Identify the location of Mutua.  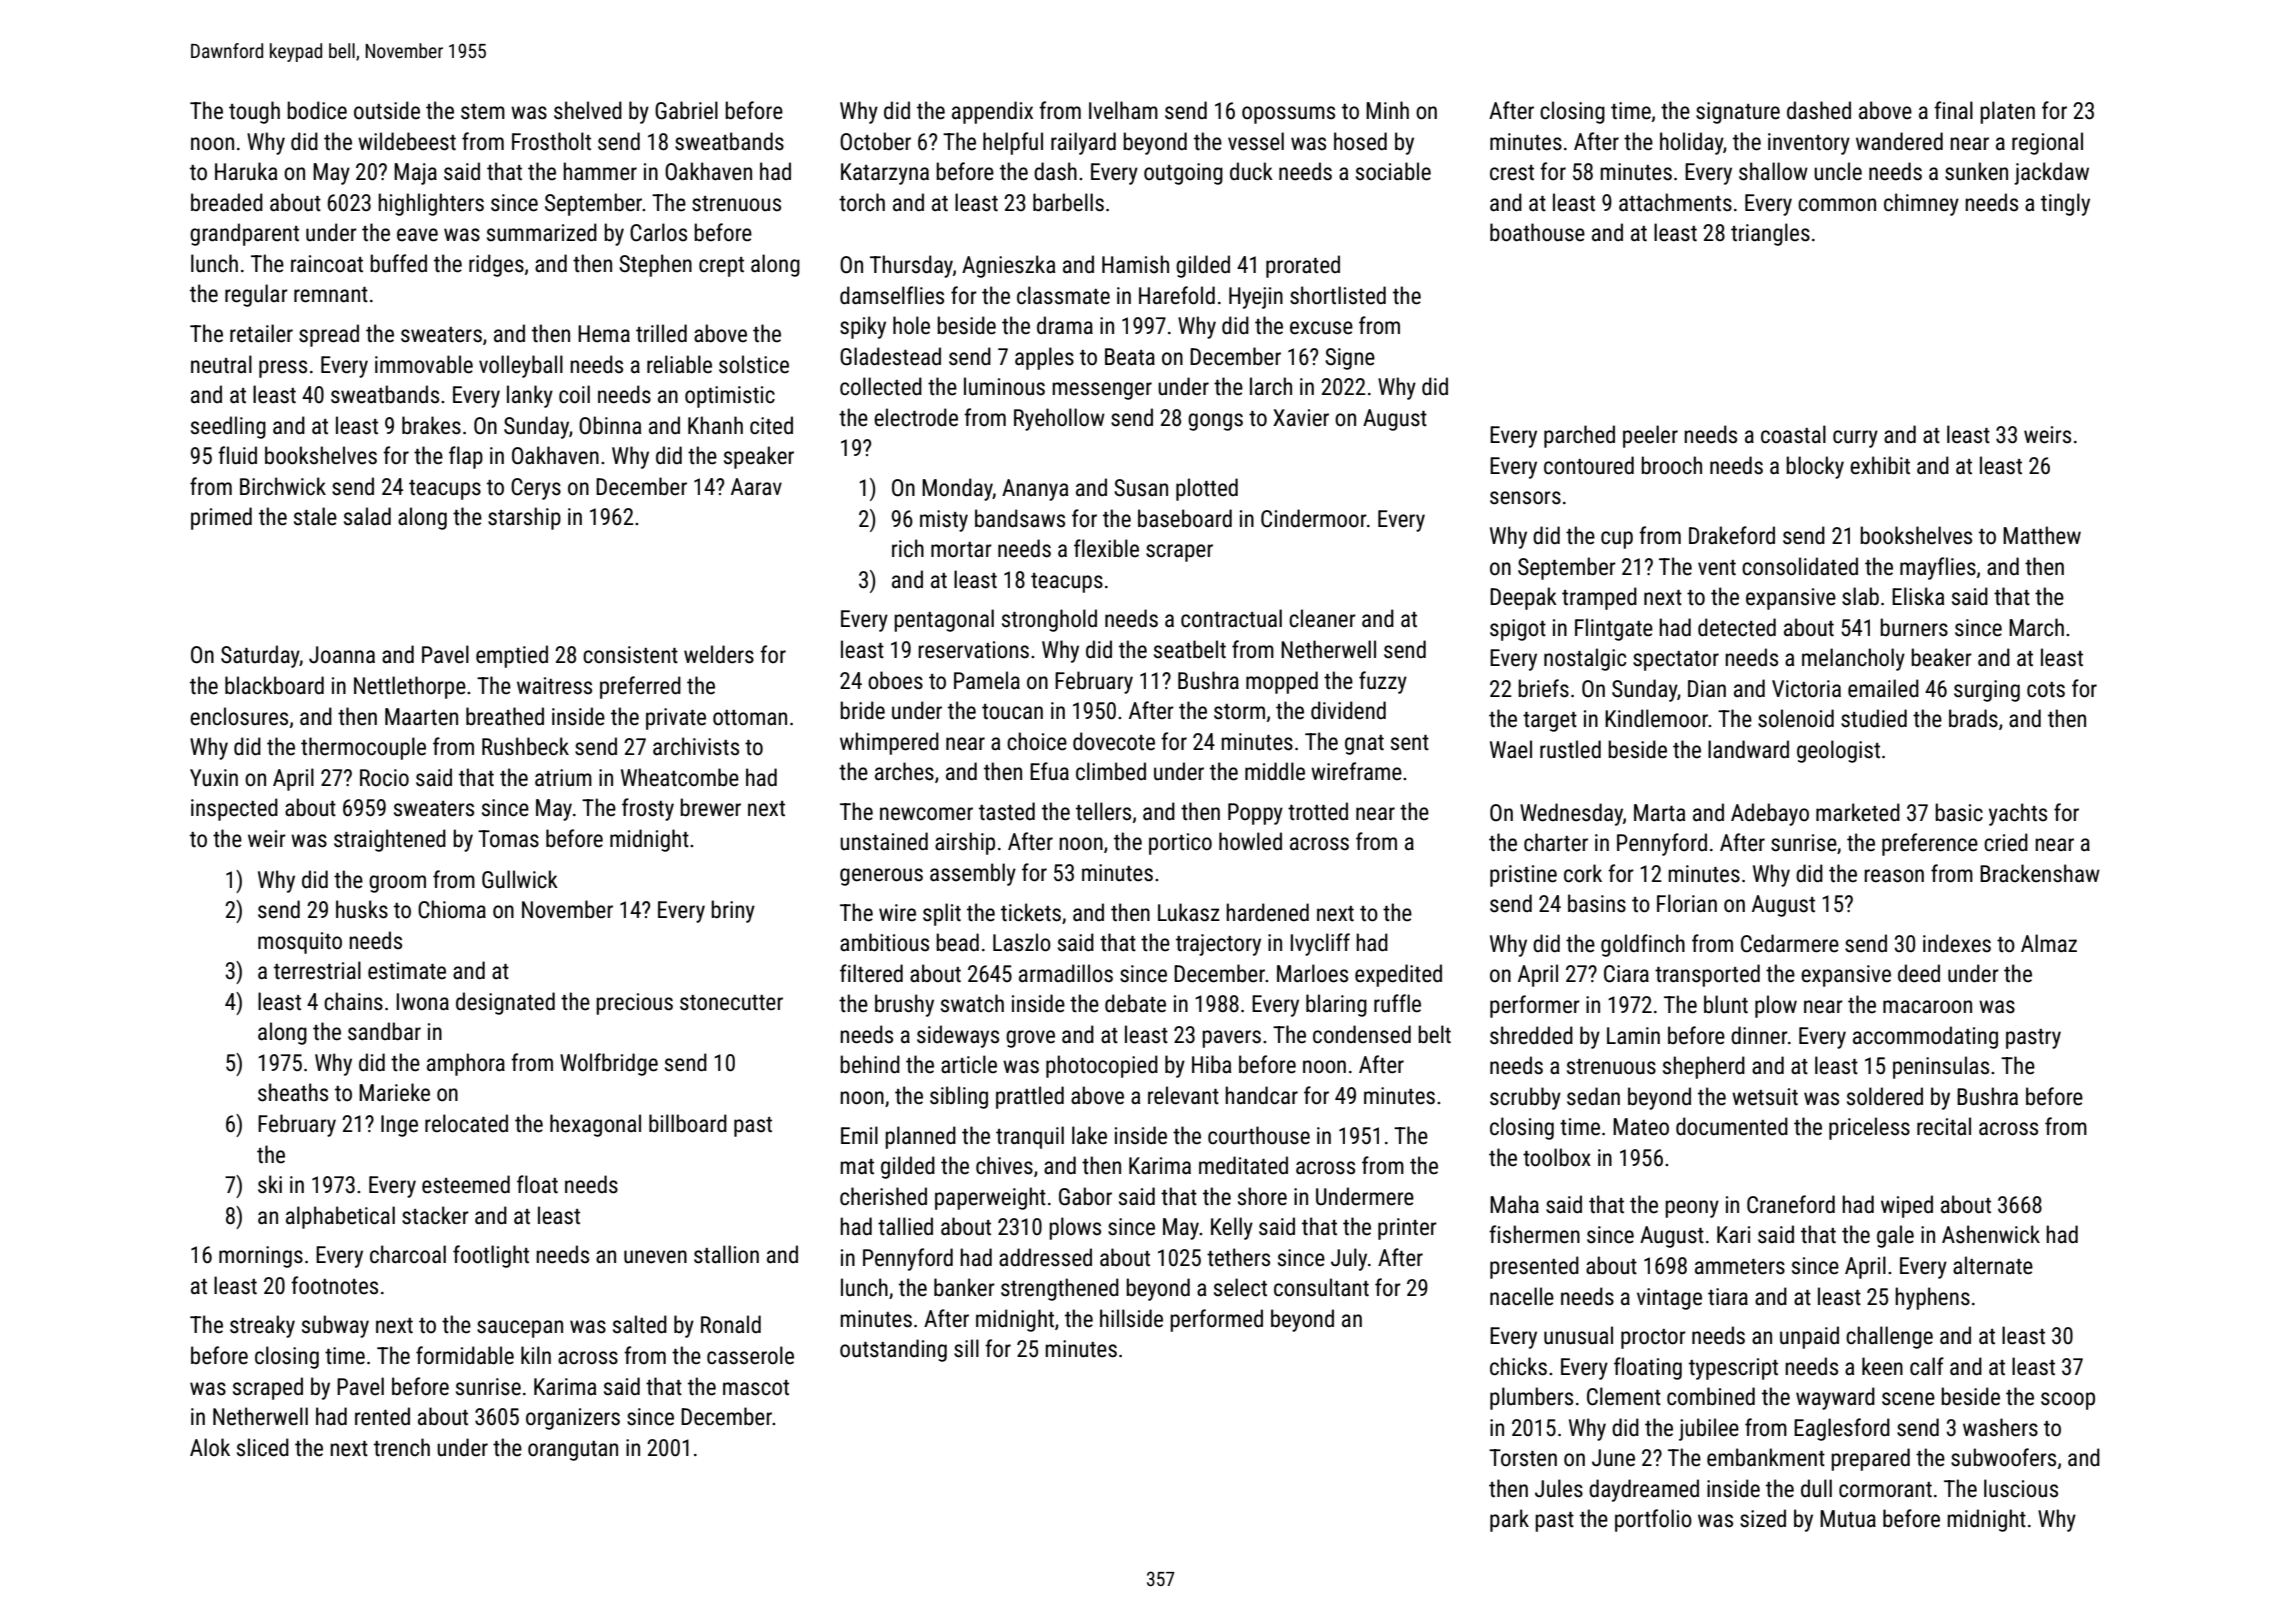
(1848, 1519).
